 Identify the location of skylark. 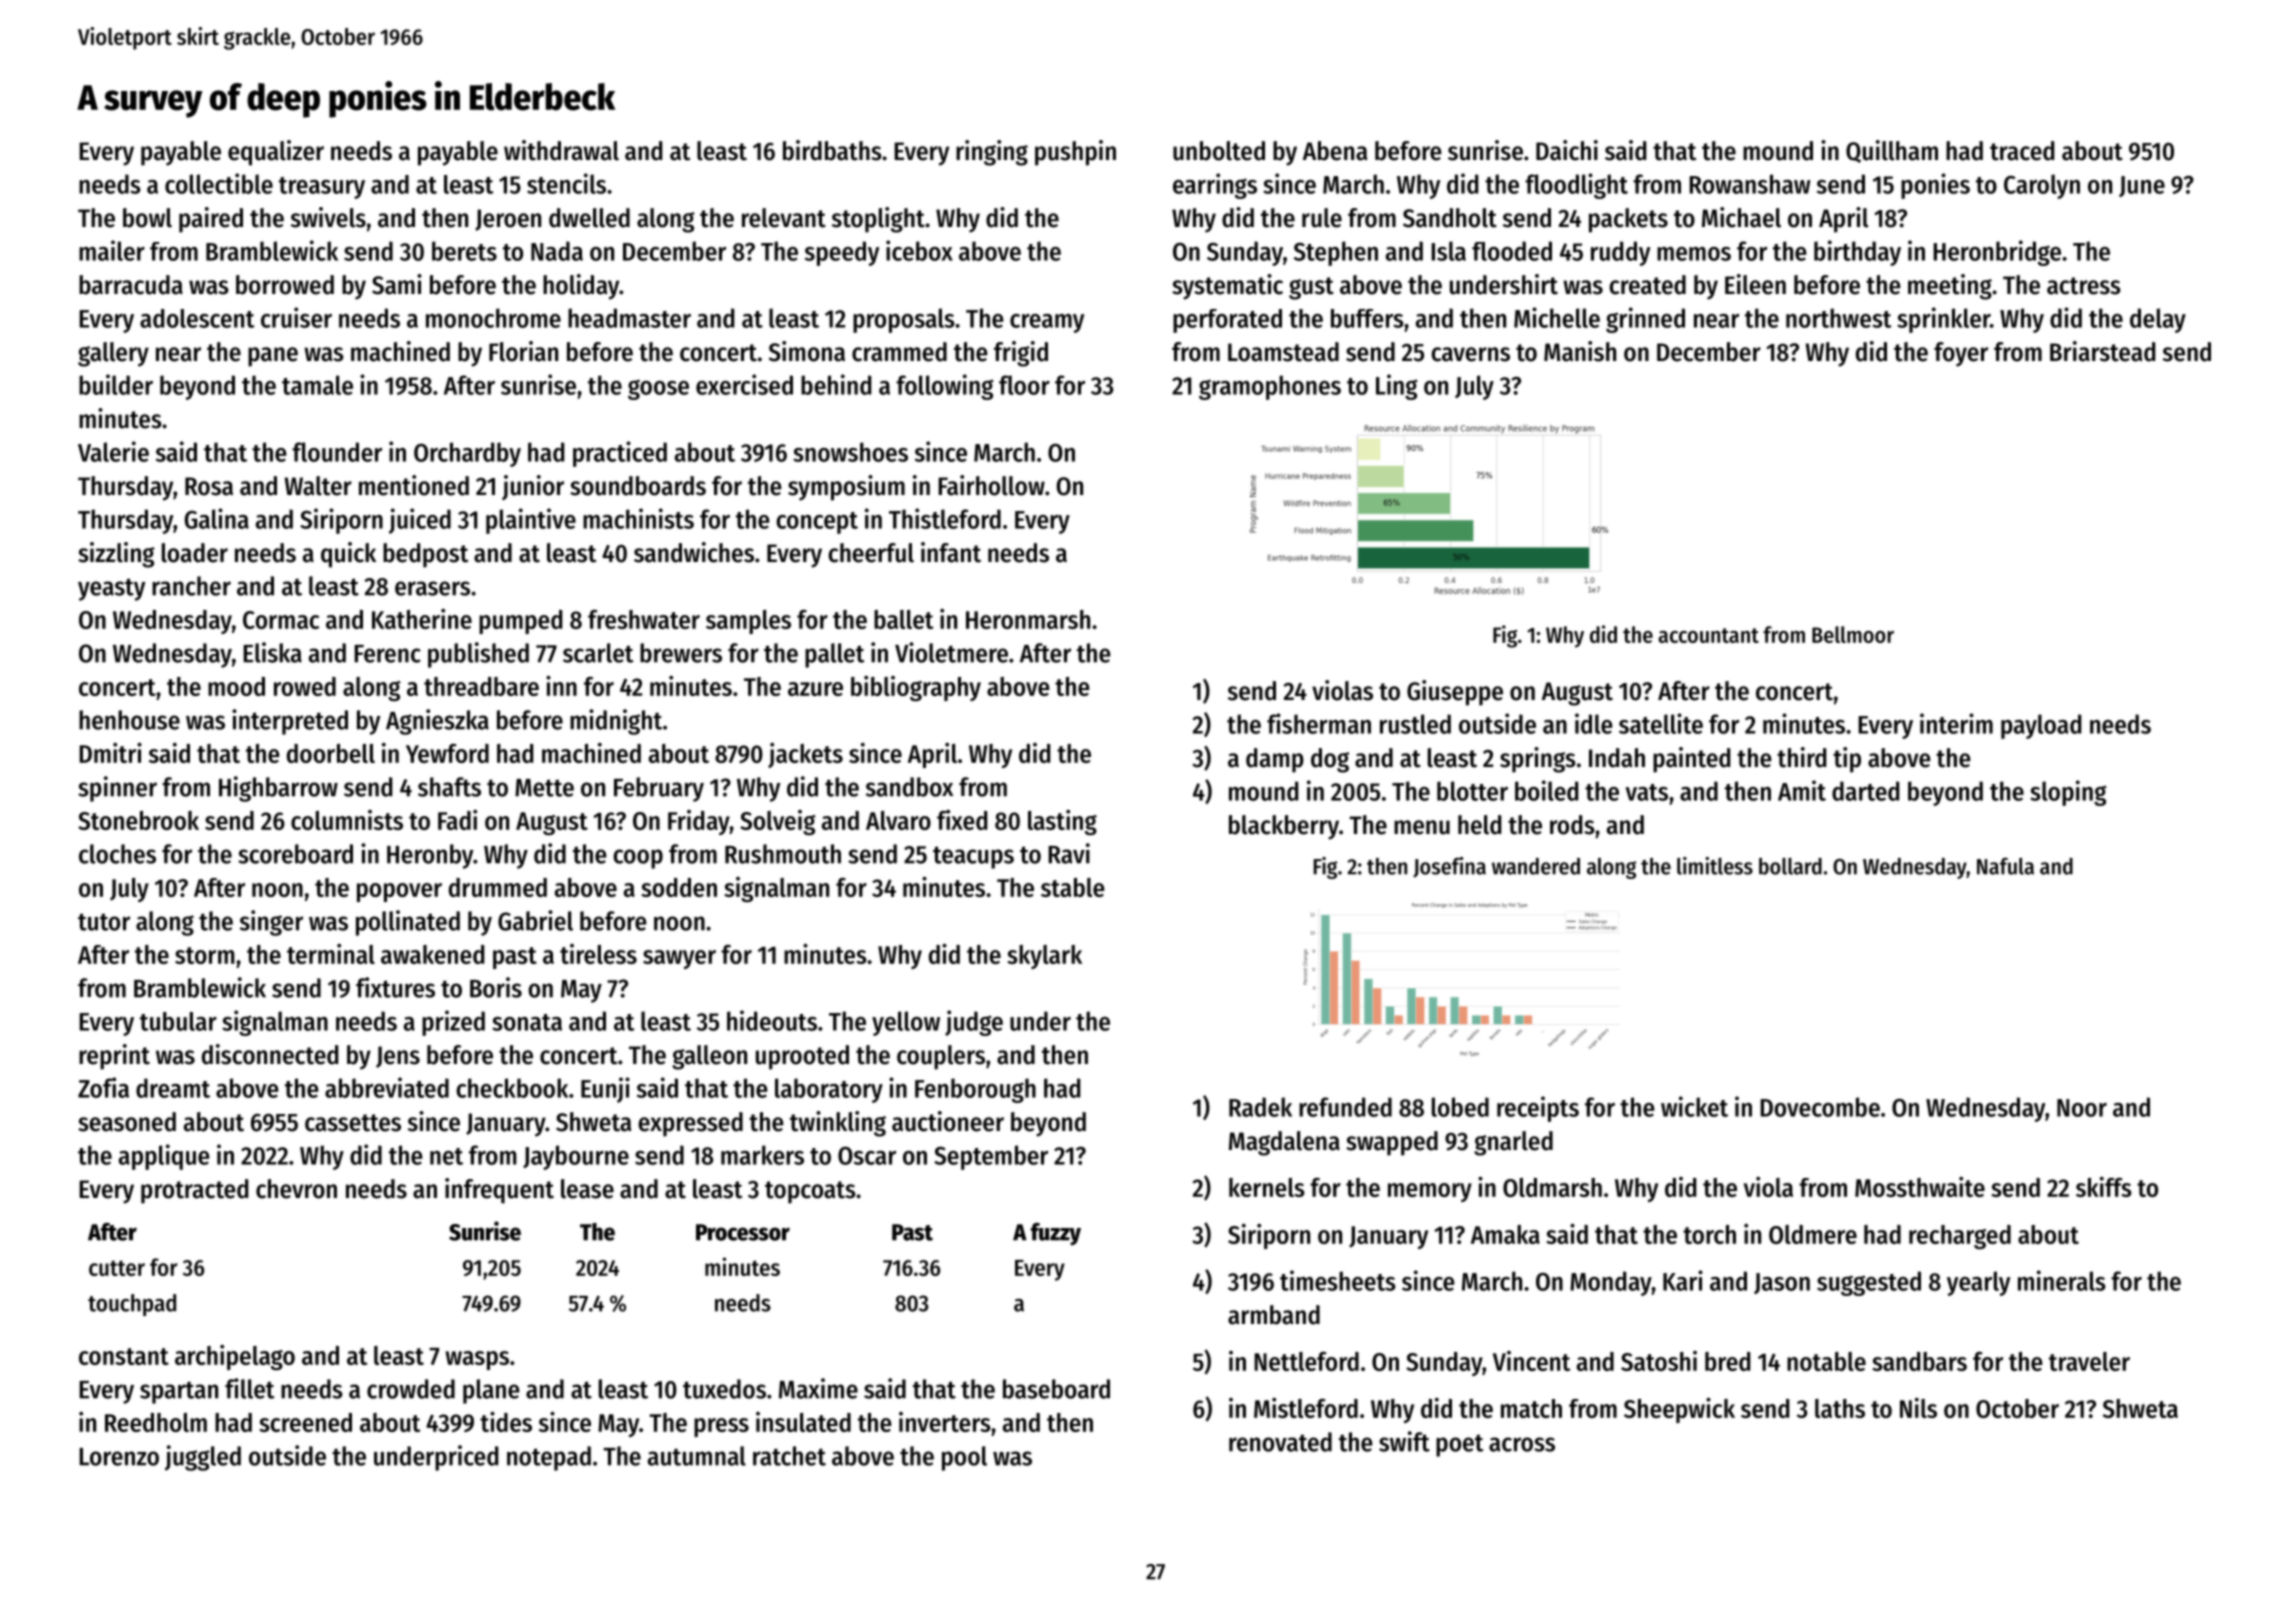
(1044, 957).
